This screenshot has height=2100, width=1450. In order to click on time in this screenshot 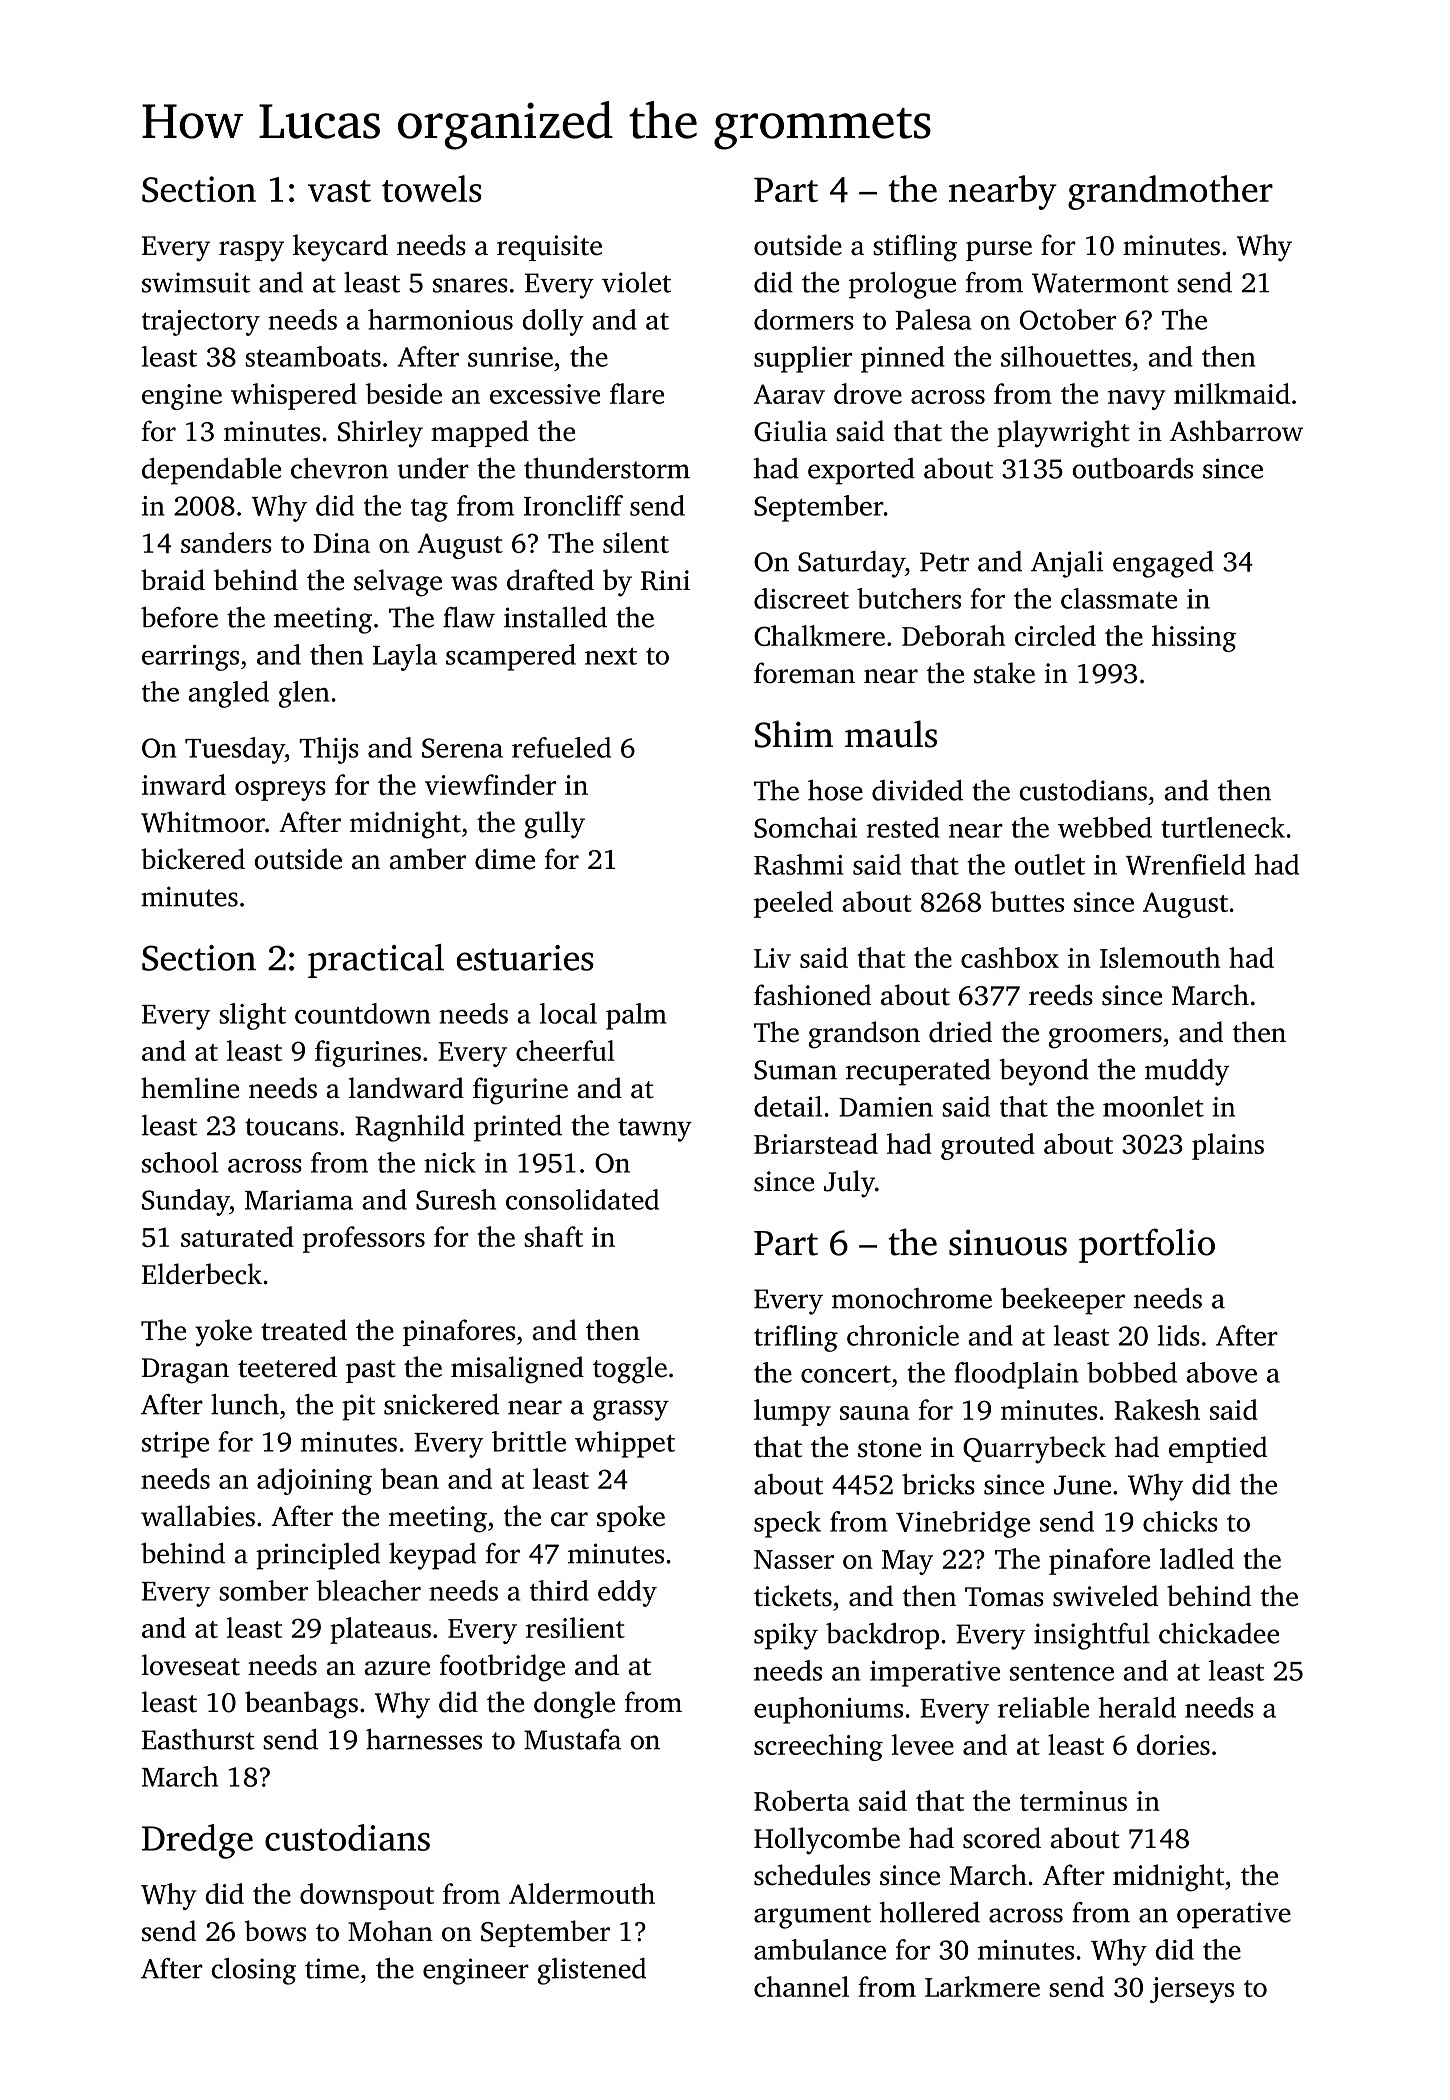, I will do `click(332, 1968)`.
